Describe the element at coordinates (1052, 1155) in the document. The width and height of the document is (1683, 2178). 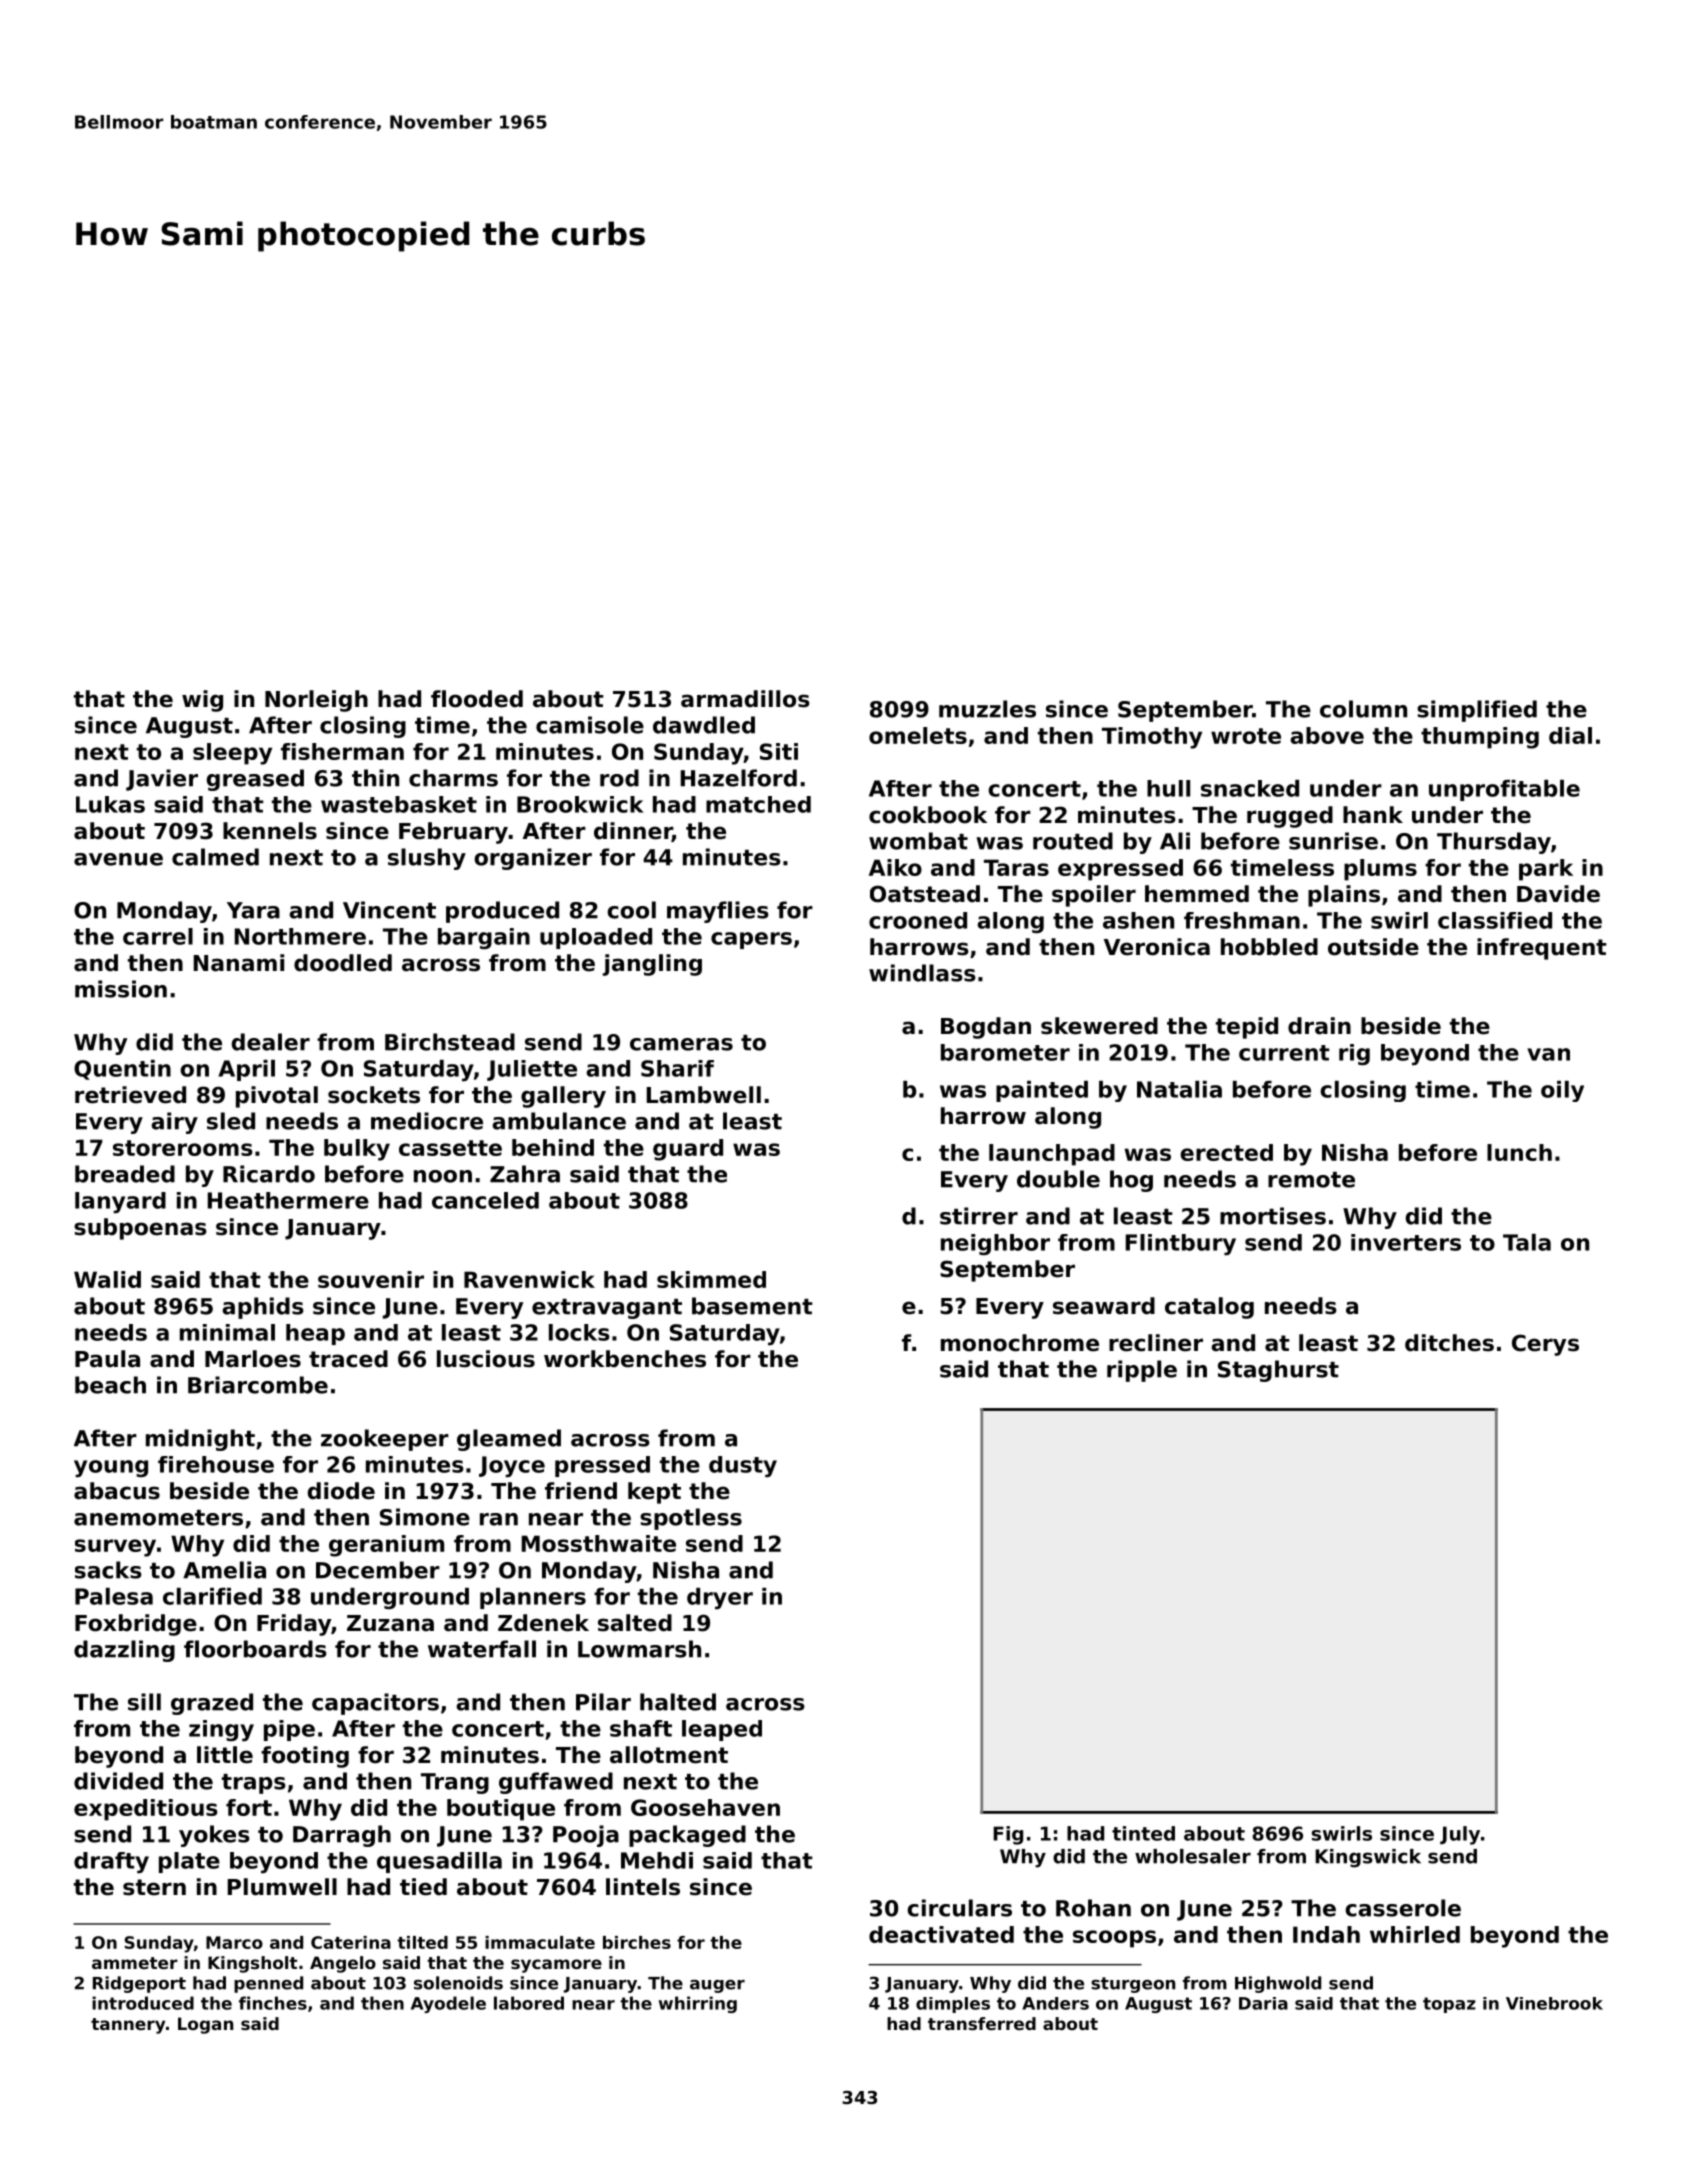
I see `launchpad` at that location.
